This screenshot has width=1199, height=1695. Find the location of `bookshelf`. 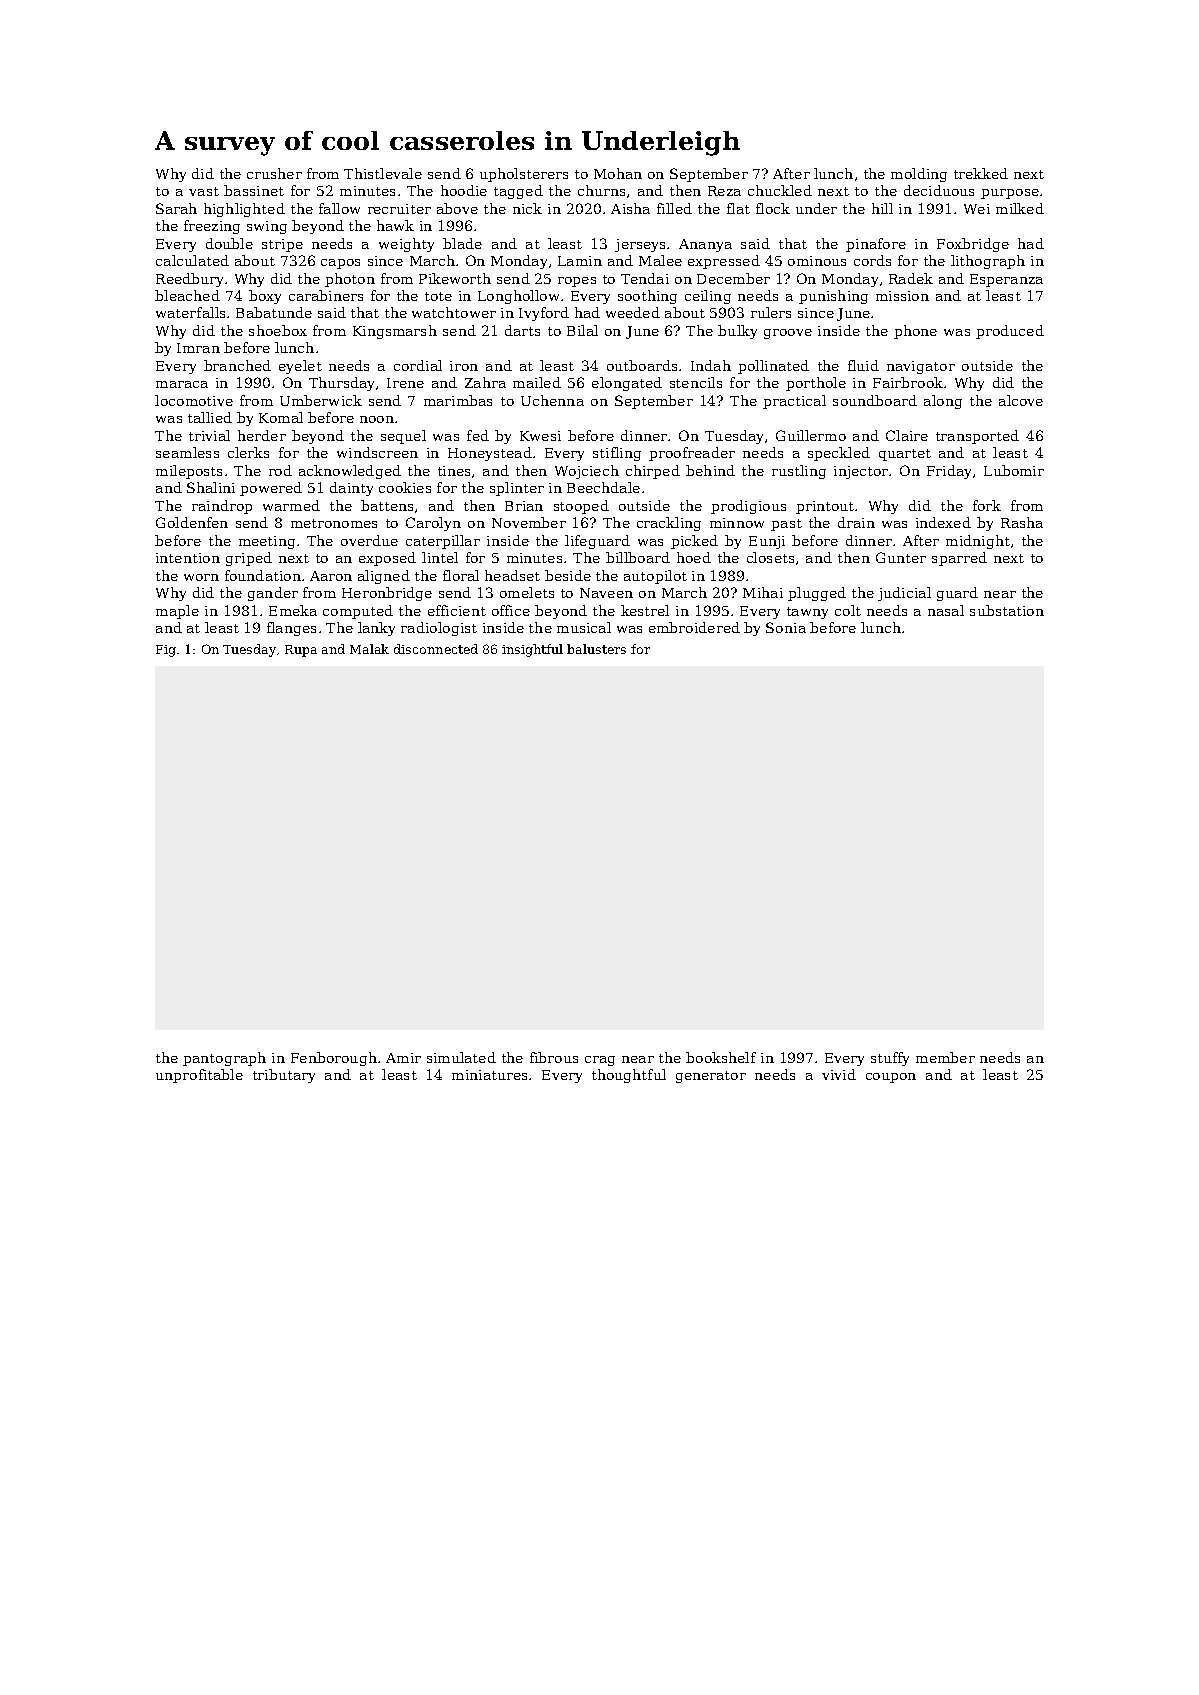

bookshelf is located at coordinates (721, 1057).
